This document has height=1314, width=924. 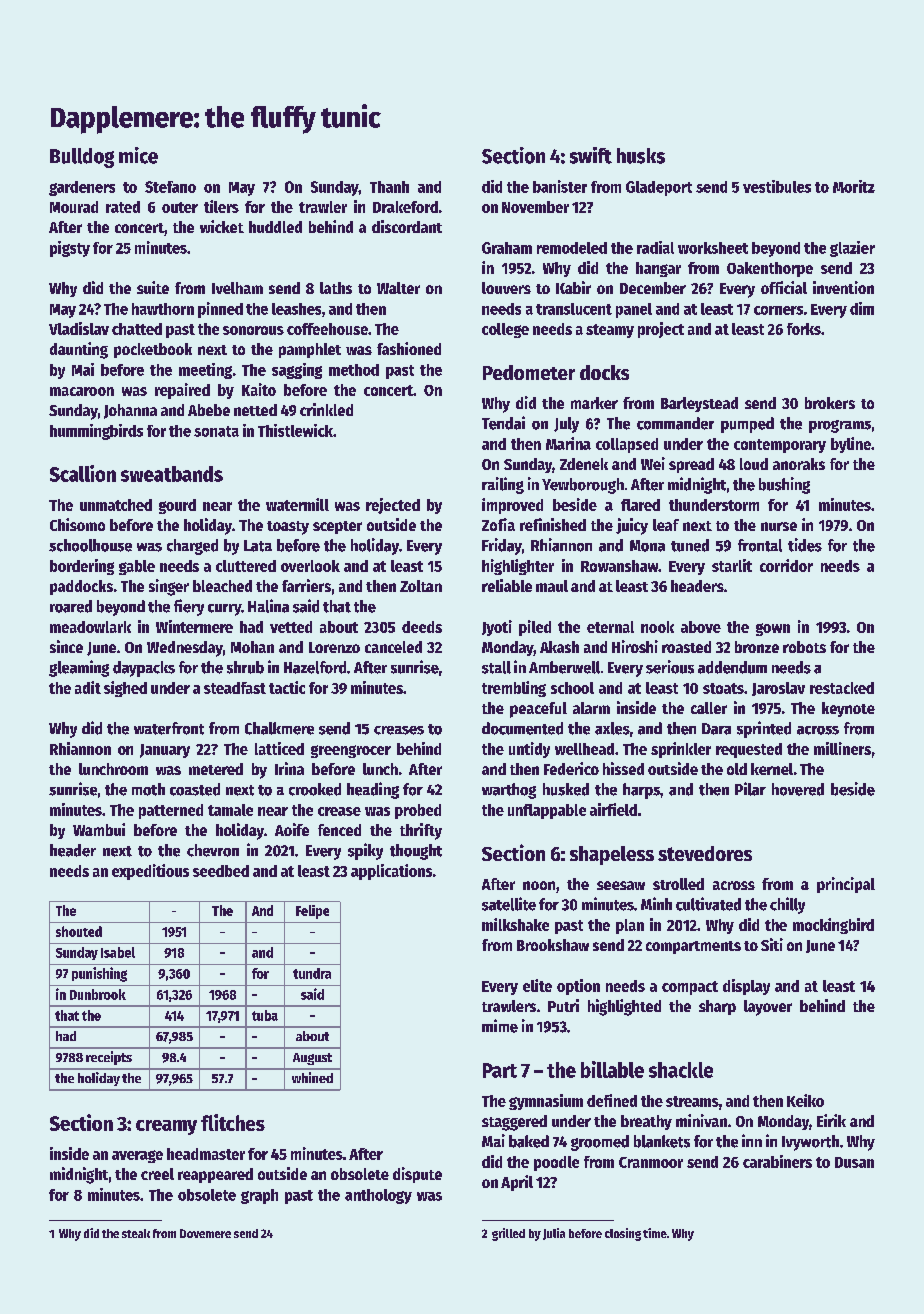 What do you see at coordinates (398, 288) in the document?
I see `Walter` at bounding box center [398, 288].
